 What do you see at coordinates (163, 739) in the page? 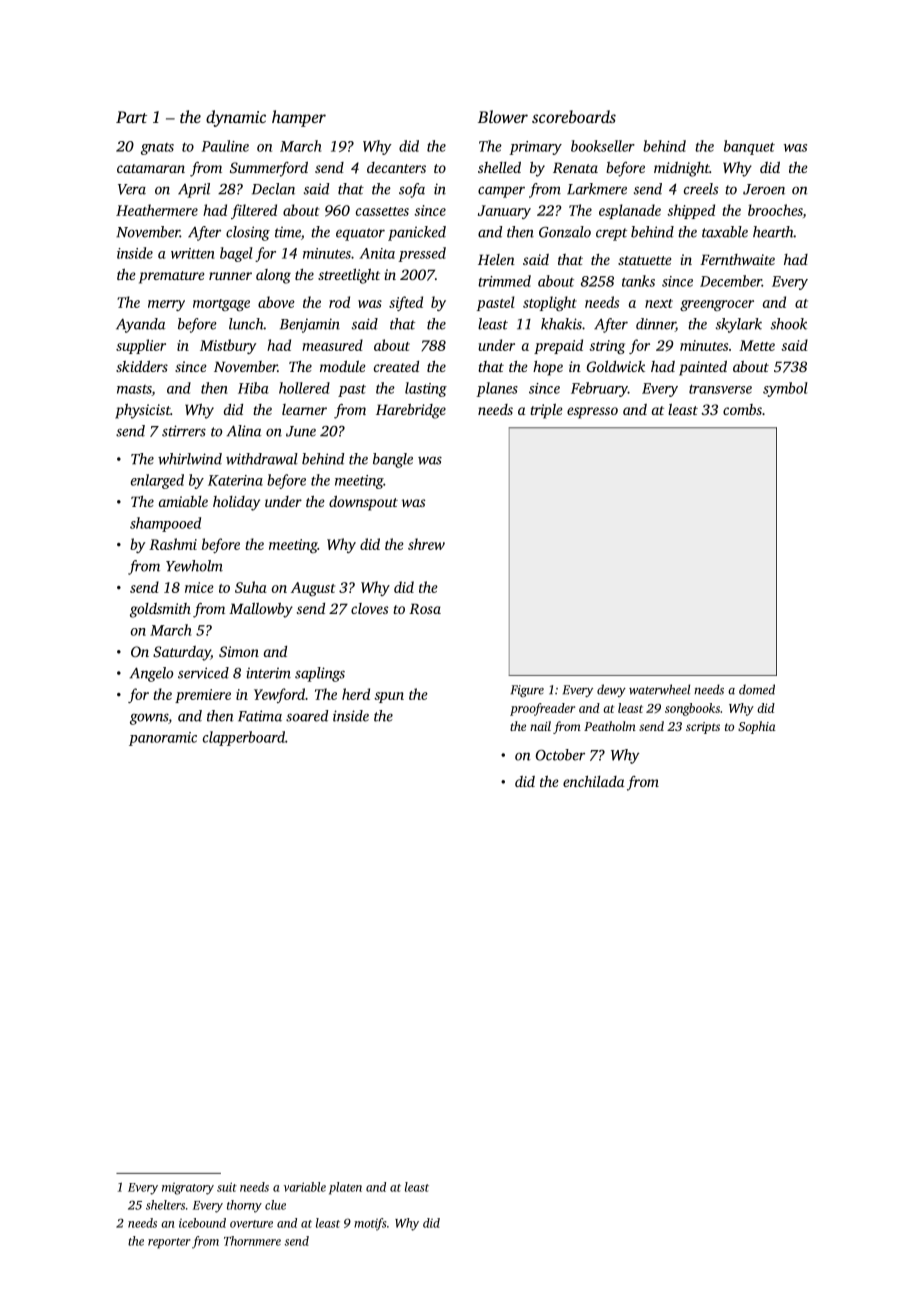
I see `panoramic` at bounding box center [163, 739].
